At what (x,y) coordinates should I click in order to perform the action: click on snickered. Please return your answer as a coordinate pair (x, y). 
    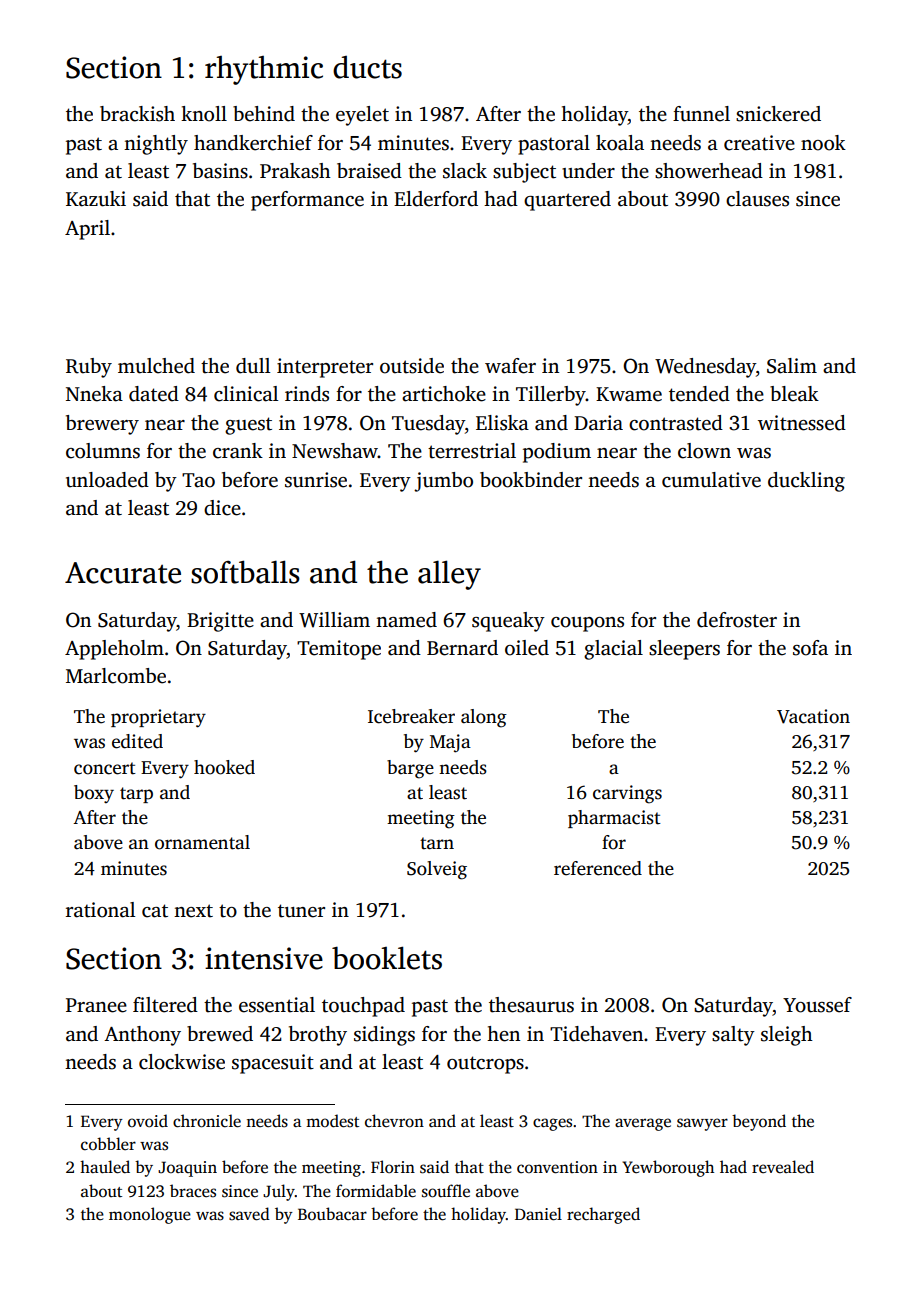
    Looking at the image, I should click on (778, 114).
